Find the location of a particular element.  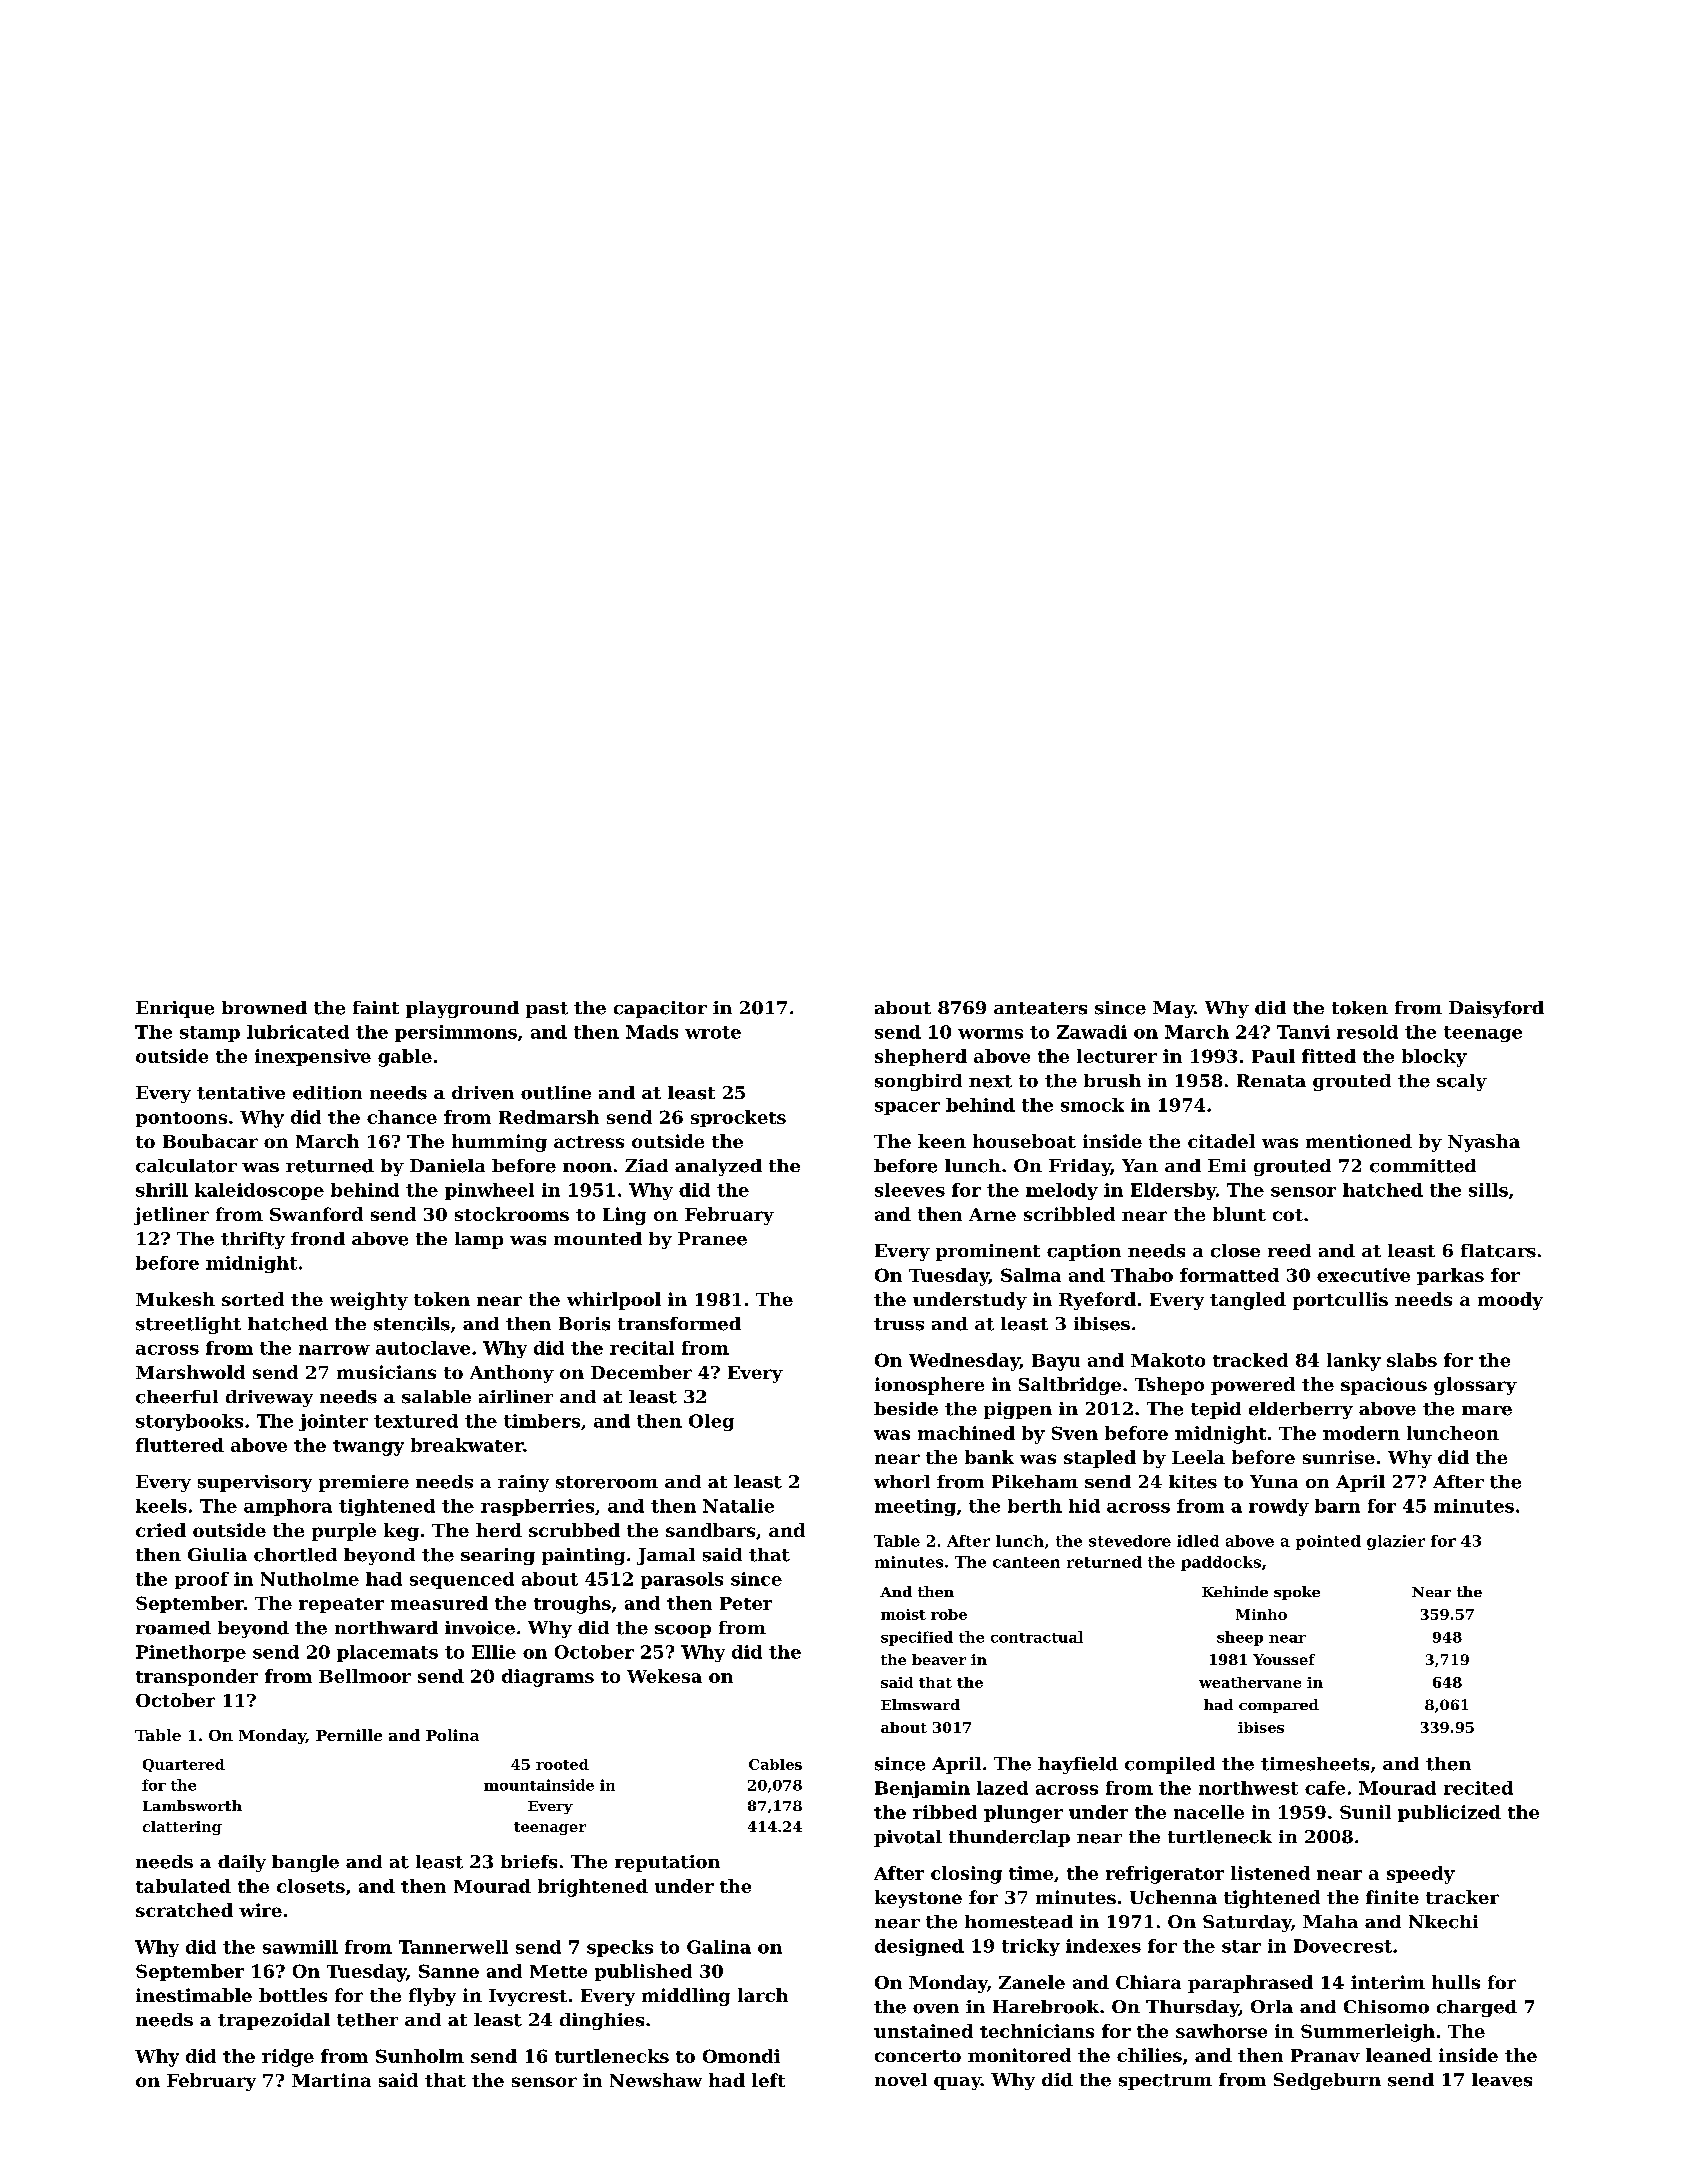

December is located at coordinates (641, 1372).
